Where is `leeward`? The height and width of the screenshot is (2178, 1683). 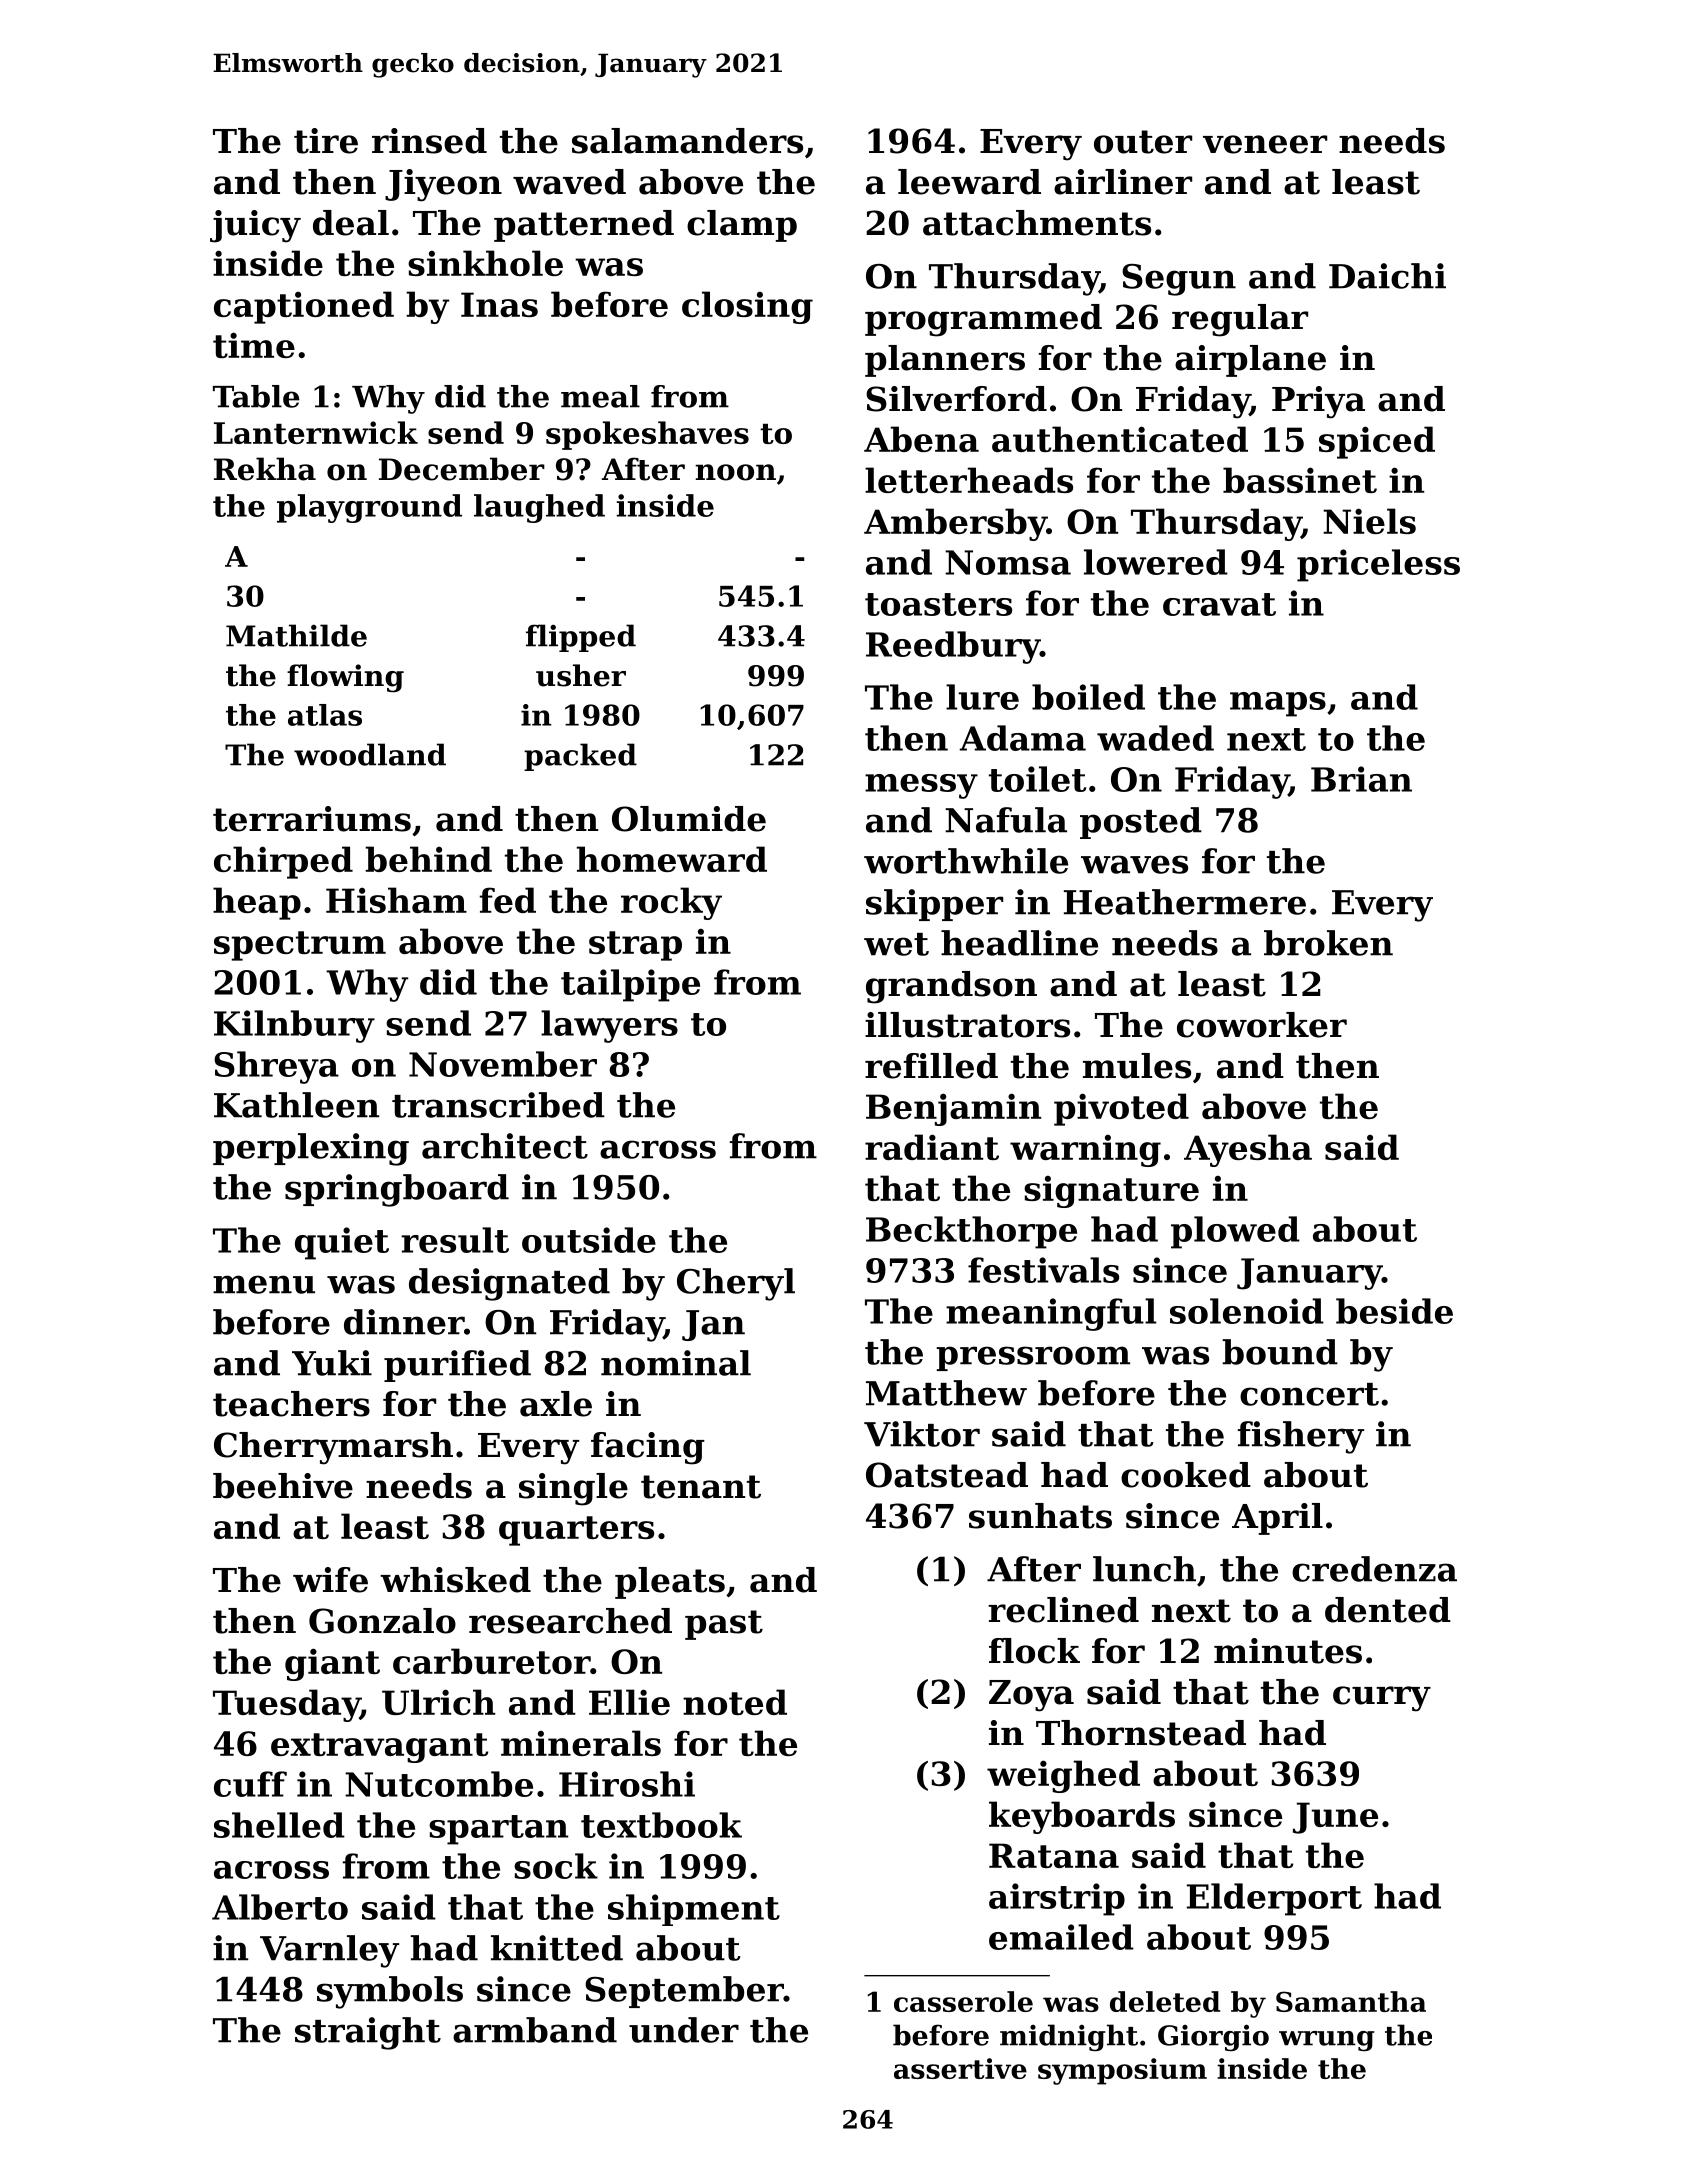
leeward is located at coordinates (969, 182).
